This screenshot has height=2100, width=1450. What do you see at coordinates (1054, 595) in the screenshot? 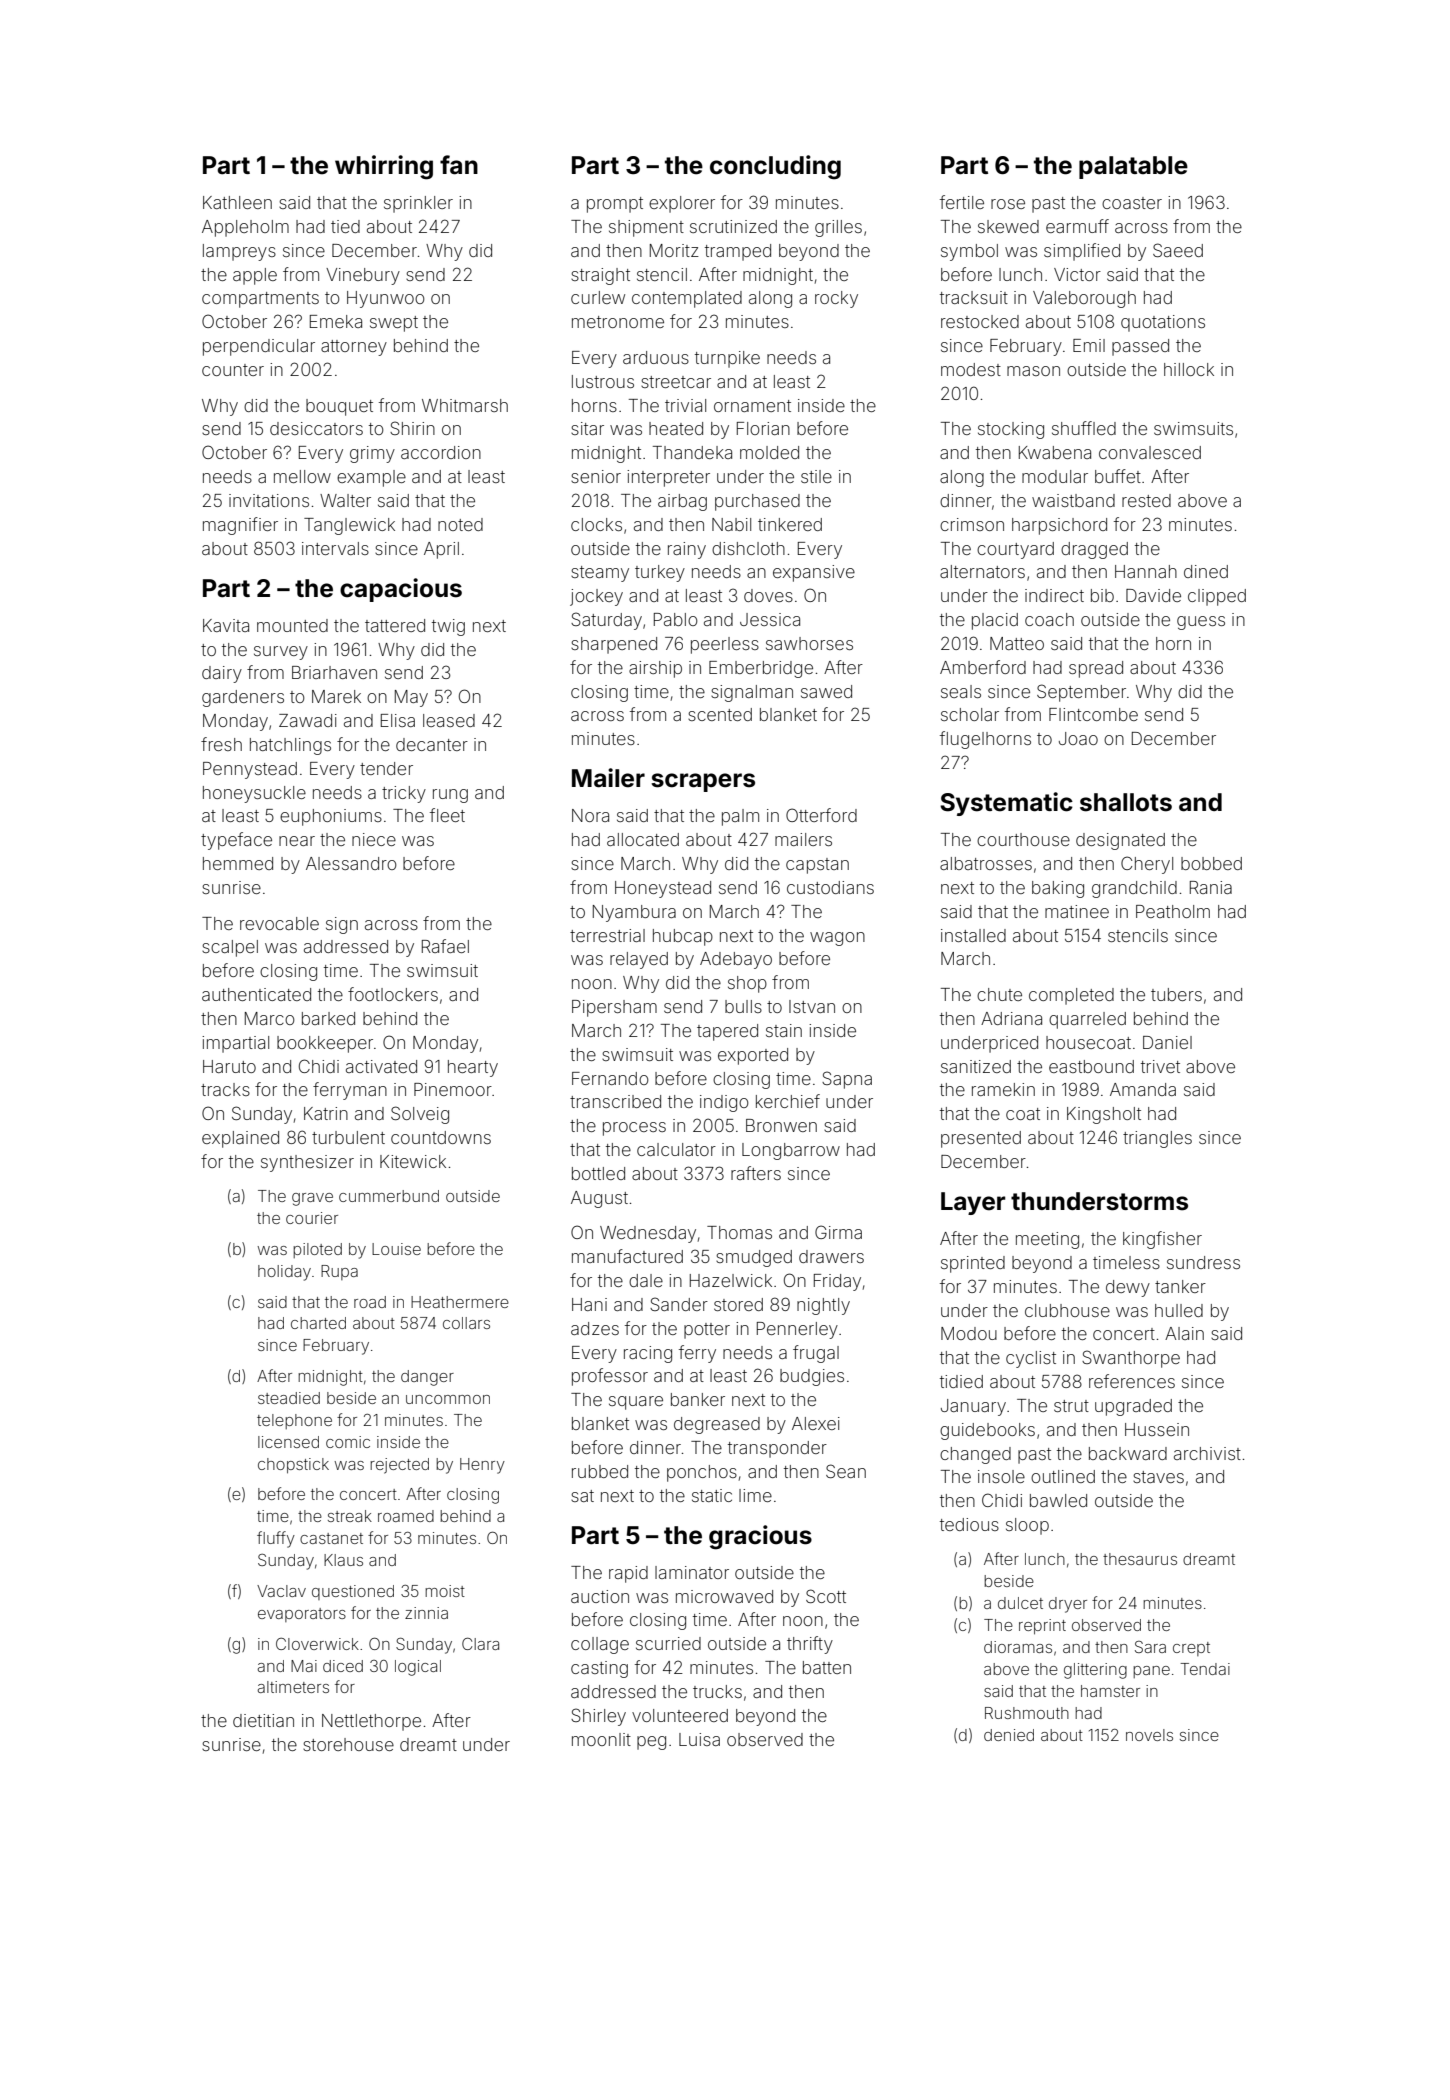
I see `indirect` at bounding box center [1054, 595].
